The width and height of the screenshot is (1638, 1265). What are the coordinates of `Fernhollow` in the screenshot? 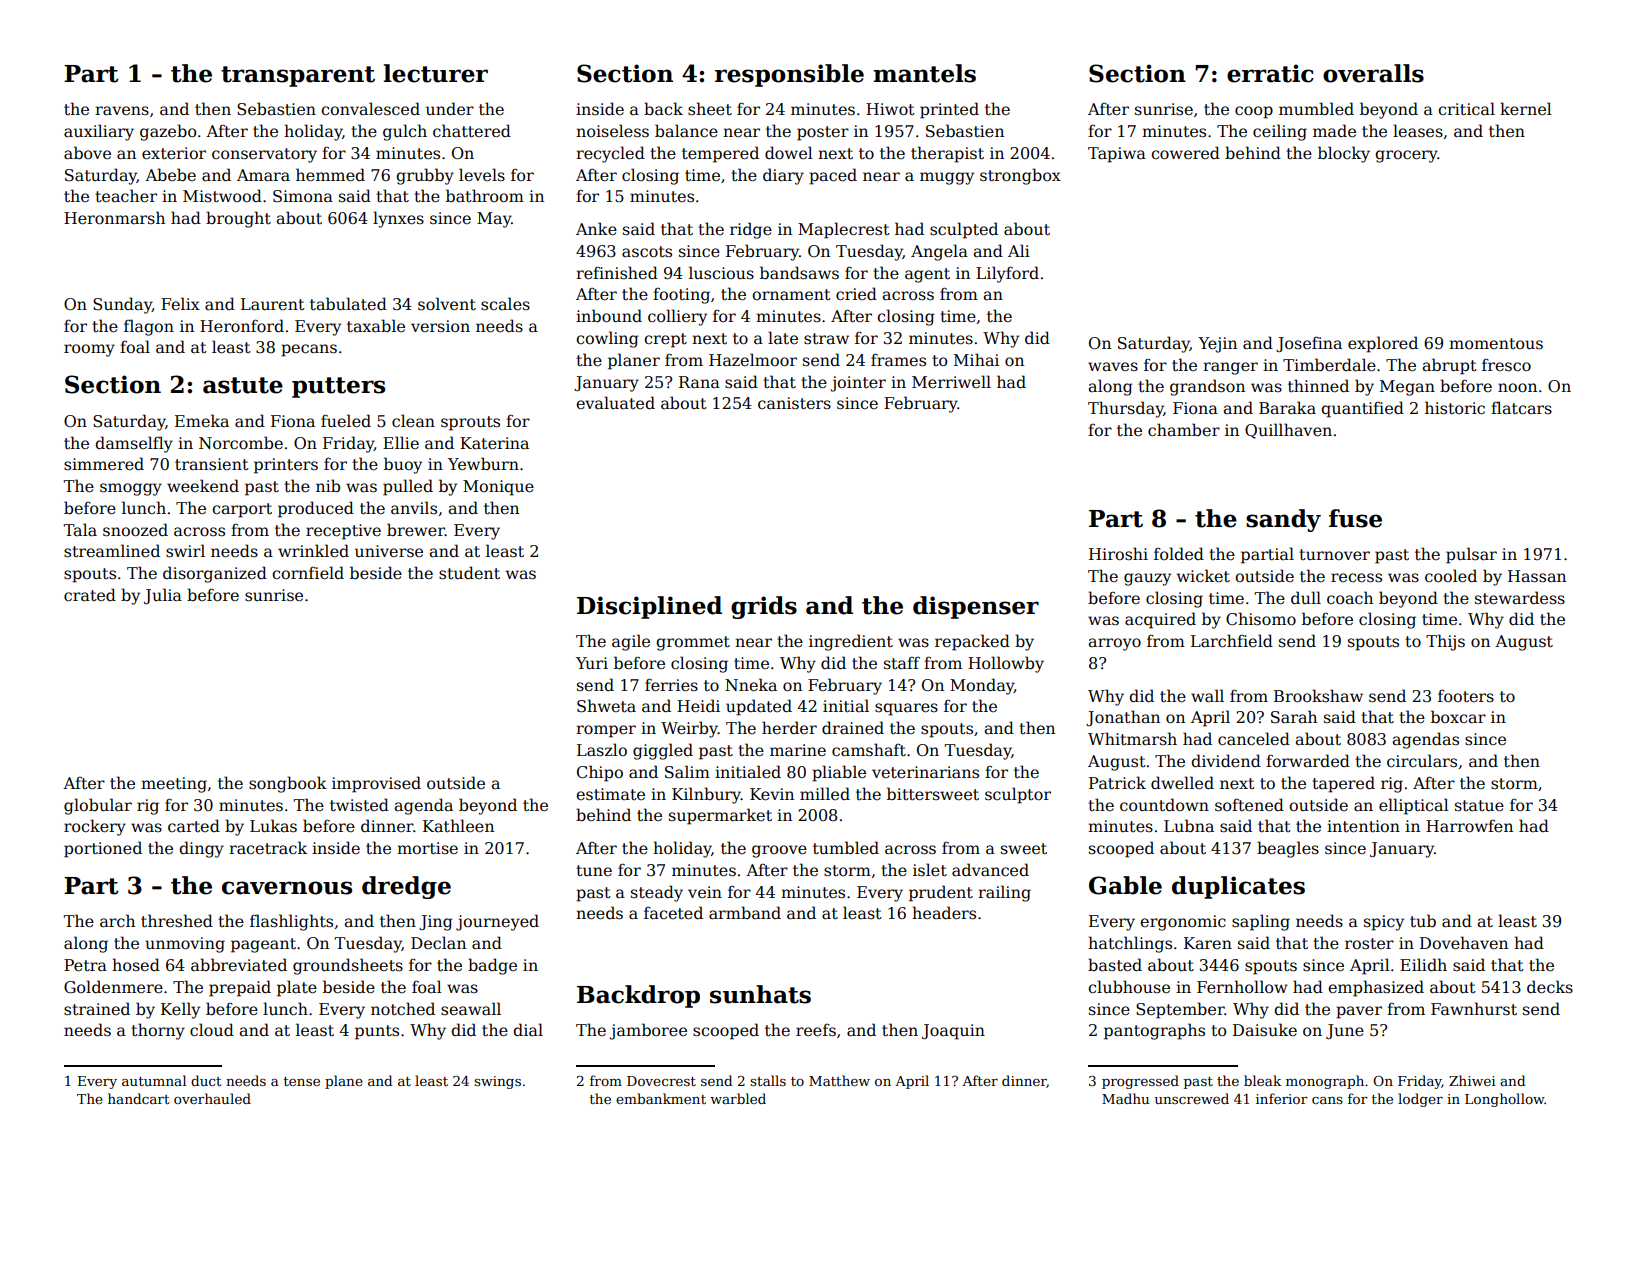 It's located at (1242, 987).
